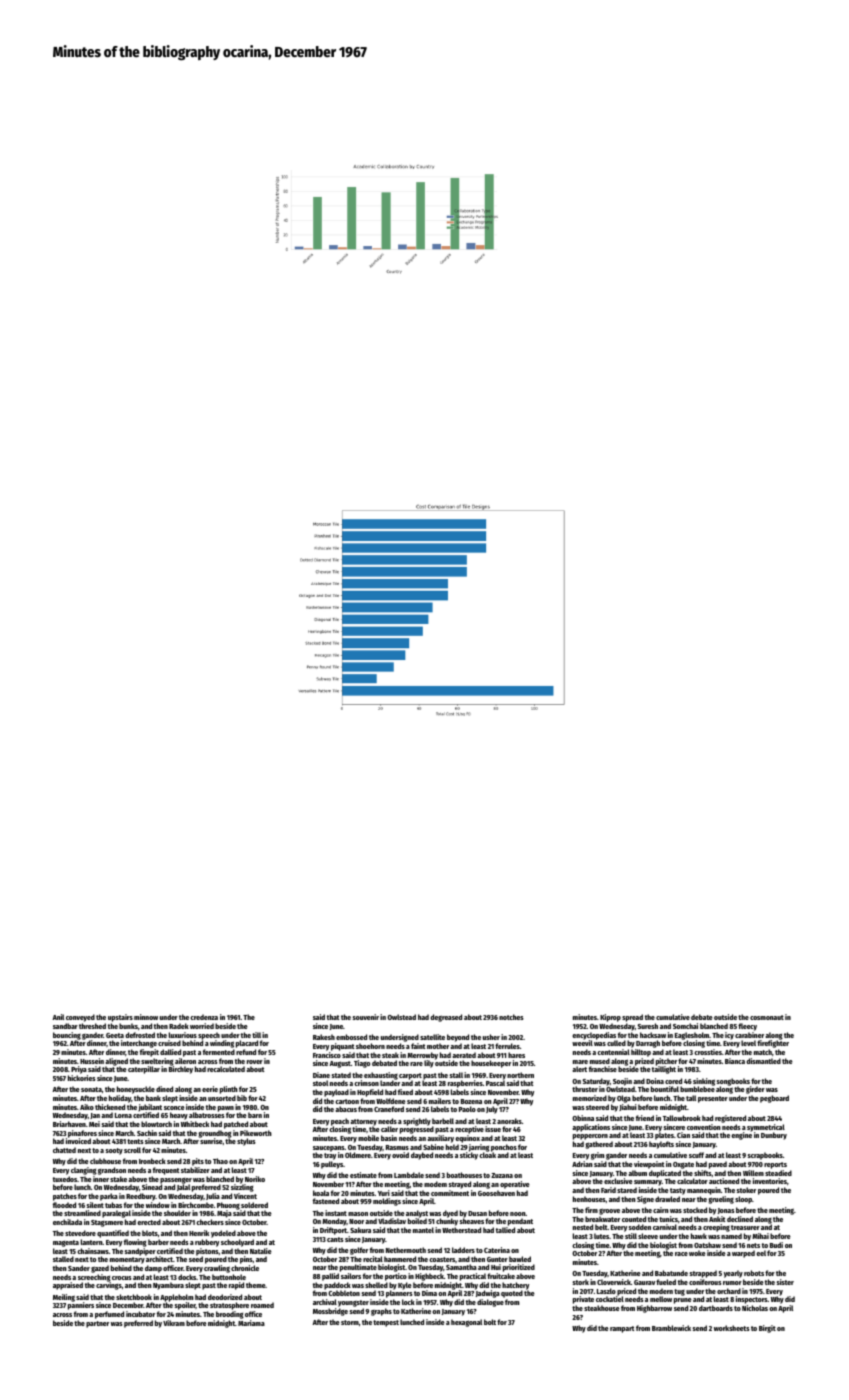 This screenshot has width=849, height=1400. What do you see at coordinates (87, 1107) in the screenshot?
I see `Aiko` at bounding box center [87, 1107].
